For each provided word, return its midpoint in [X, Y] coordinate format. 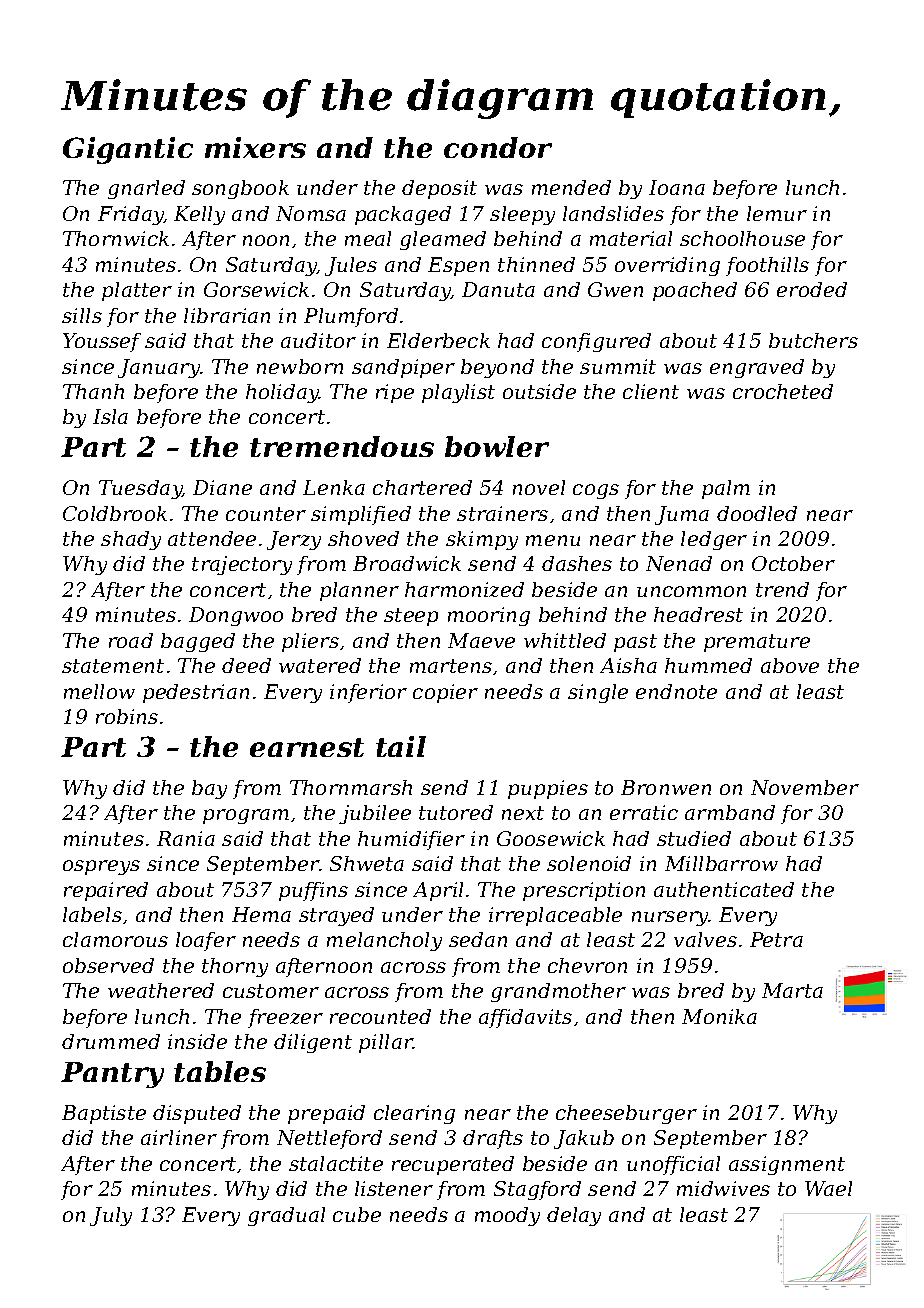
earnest [307, 747]
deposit [439, 189]
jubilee [375, 814]
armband [730, 812]
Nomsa [311, 213]
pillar [386, 1043]
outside [539, 391]
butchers [813, 340]
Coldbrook [115, 513]
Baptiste [104, 1114]
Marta [792, 990]
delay [574, 1216]
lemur [777, 213]
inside [197, 1041]
